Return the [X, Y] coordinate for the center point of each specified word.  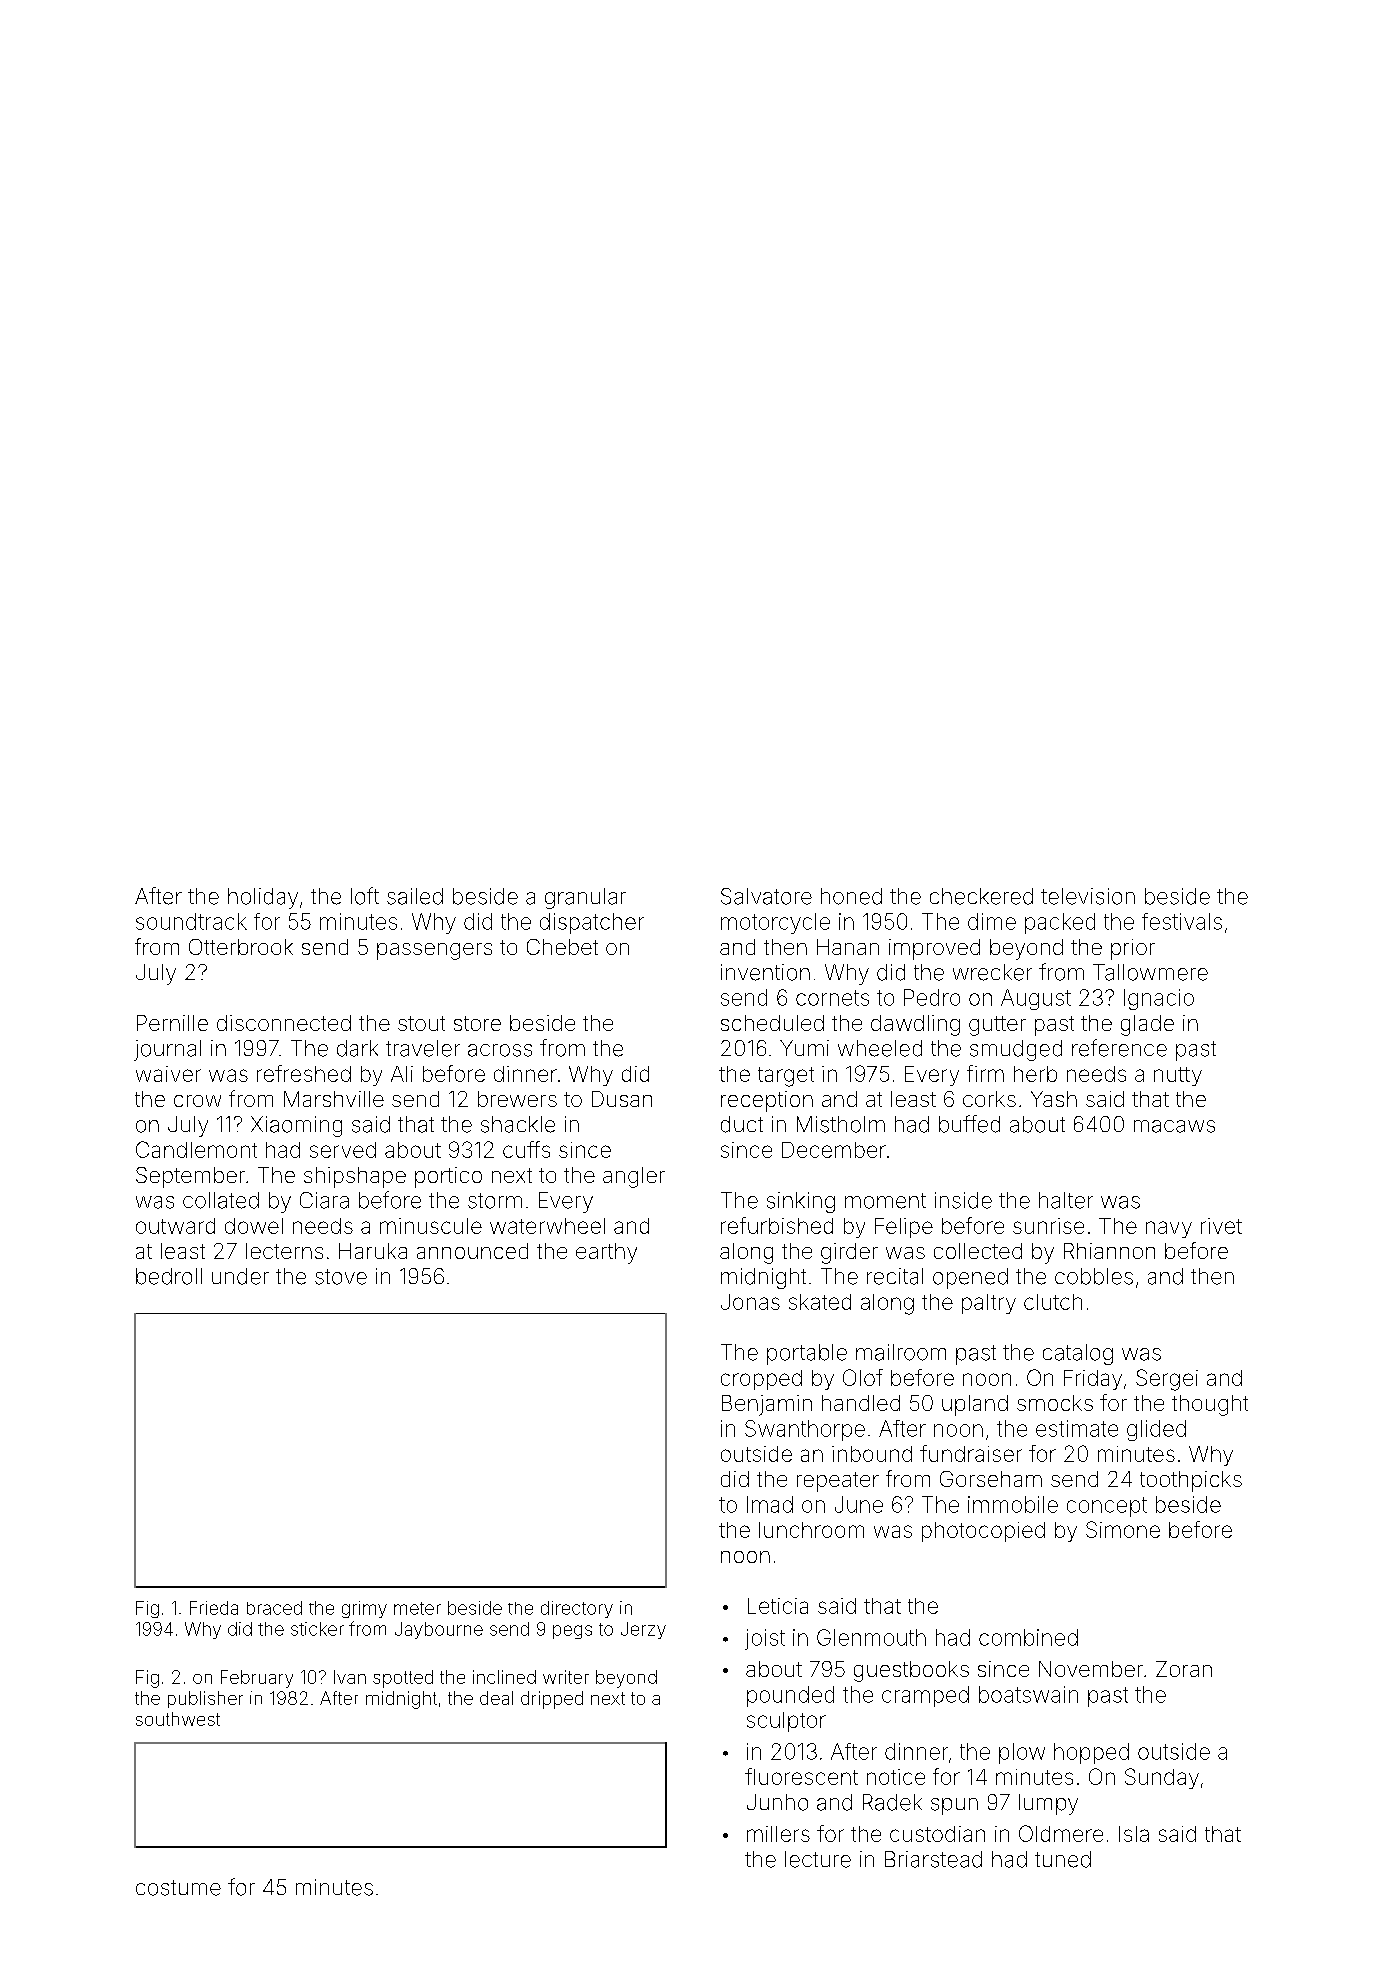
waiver [168, 1074]
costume [178, 1888]
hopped [1091, 1753]
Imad [770, 1504]
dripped [552, 1700]
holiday [263, 898]
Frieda [214, 1608]
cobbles [1094, 1276]
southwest [178, 1719]
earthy [606, 1253]
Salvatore [766, 896]
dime [992, 921]
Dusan [622, 1099]
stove [341, 1277]
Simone [1123, 1529]
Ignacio [1159, 999]
